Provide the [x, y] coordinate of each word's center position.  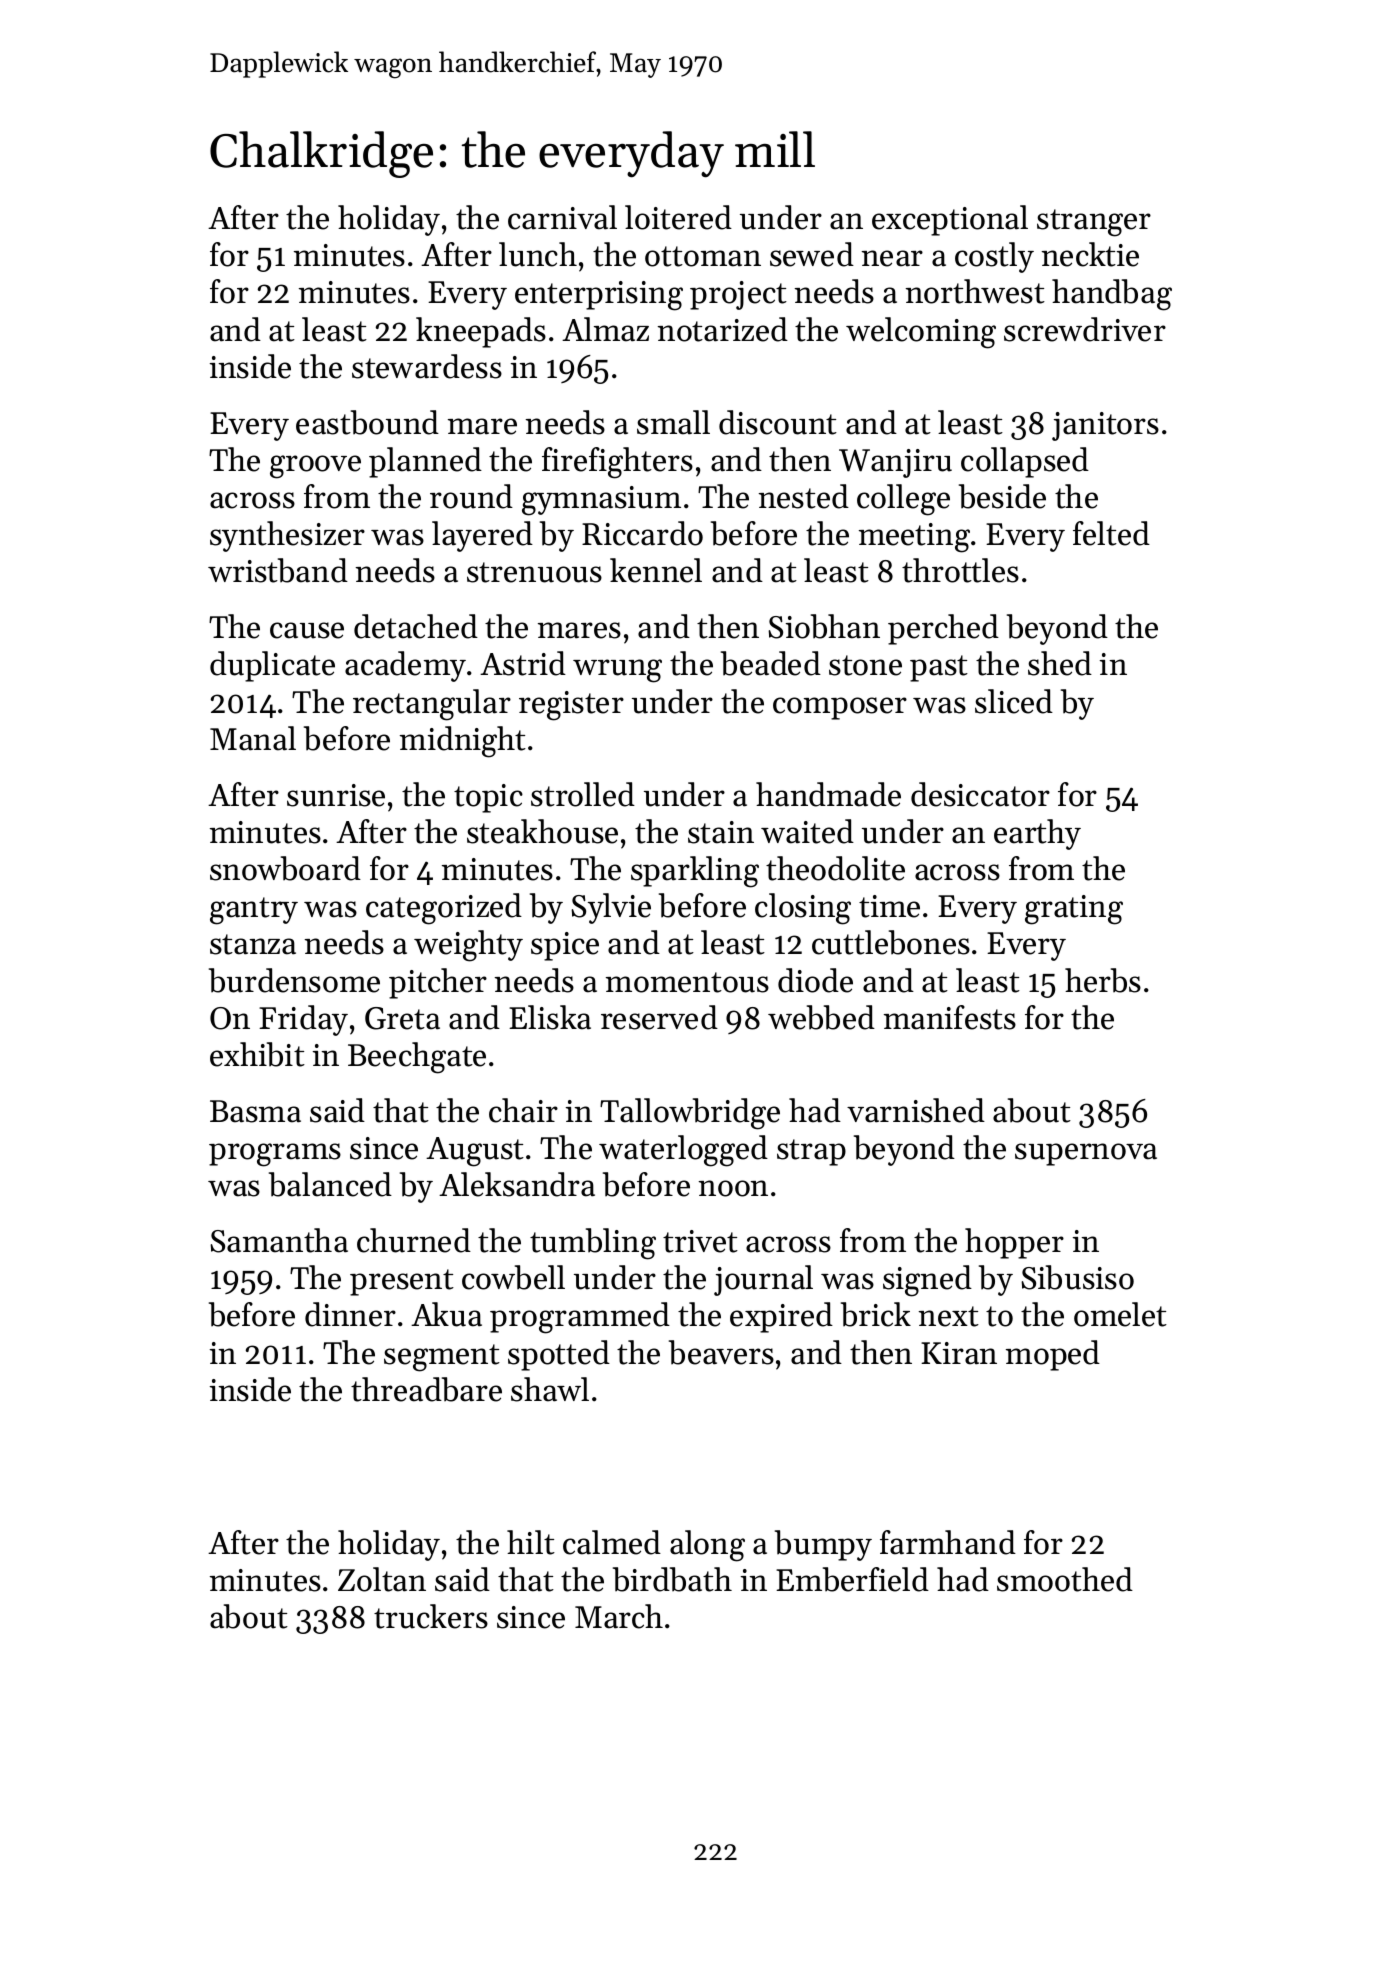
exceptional [950, 220]
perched [943, 629]
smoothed [1065, 1579]
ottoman [703, 256]
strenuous [534, 572]
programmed [580, 1318]
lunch [538, 254]
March [619, 1616]
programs [275, 1155]
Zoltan [382, 1579]
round [471, 496]
